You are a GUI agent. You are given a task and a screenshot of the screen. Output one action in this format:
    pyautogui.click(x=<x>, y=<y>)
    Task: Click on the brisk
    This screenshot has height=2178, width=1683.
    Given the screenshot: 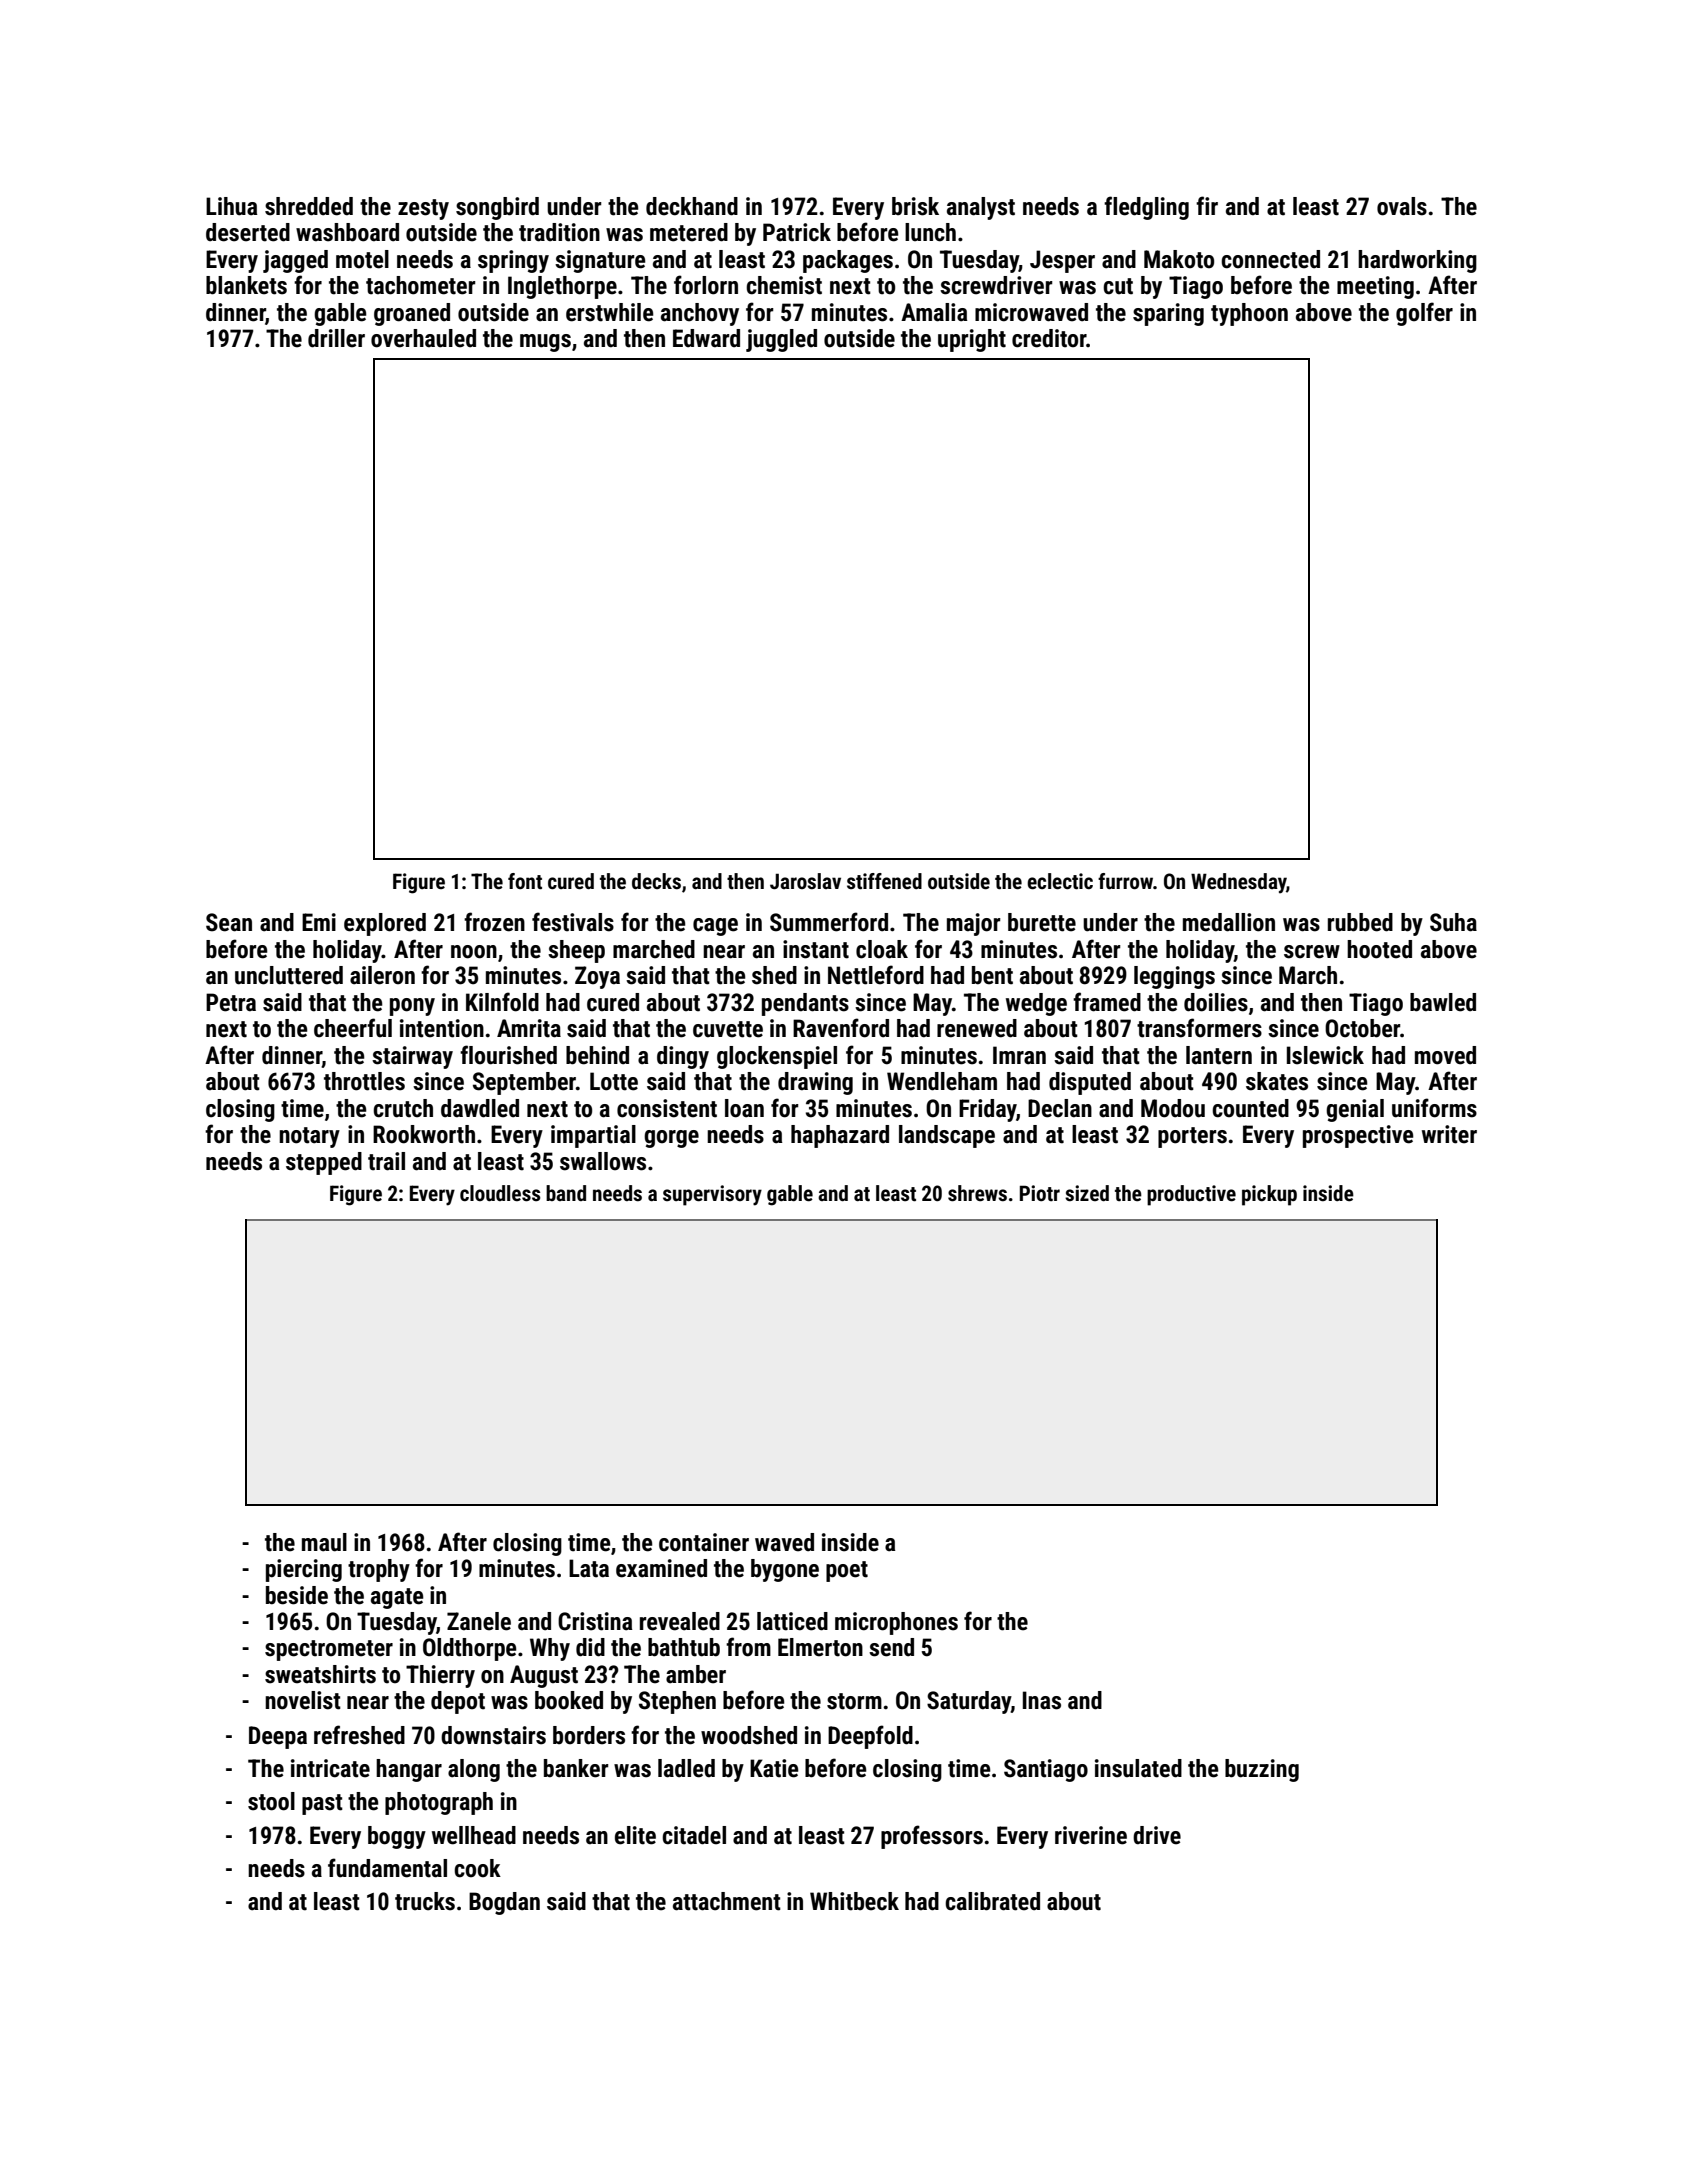 What is the action you would take?
    pyautogui.click(x=915, y=206)
